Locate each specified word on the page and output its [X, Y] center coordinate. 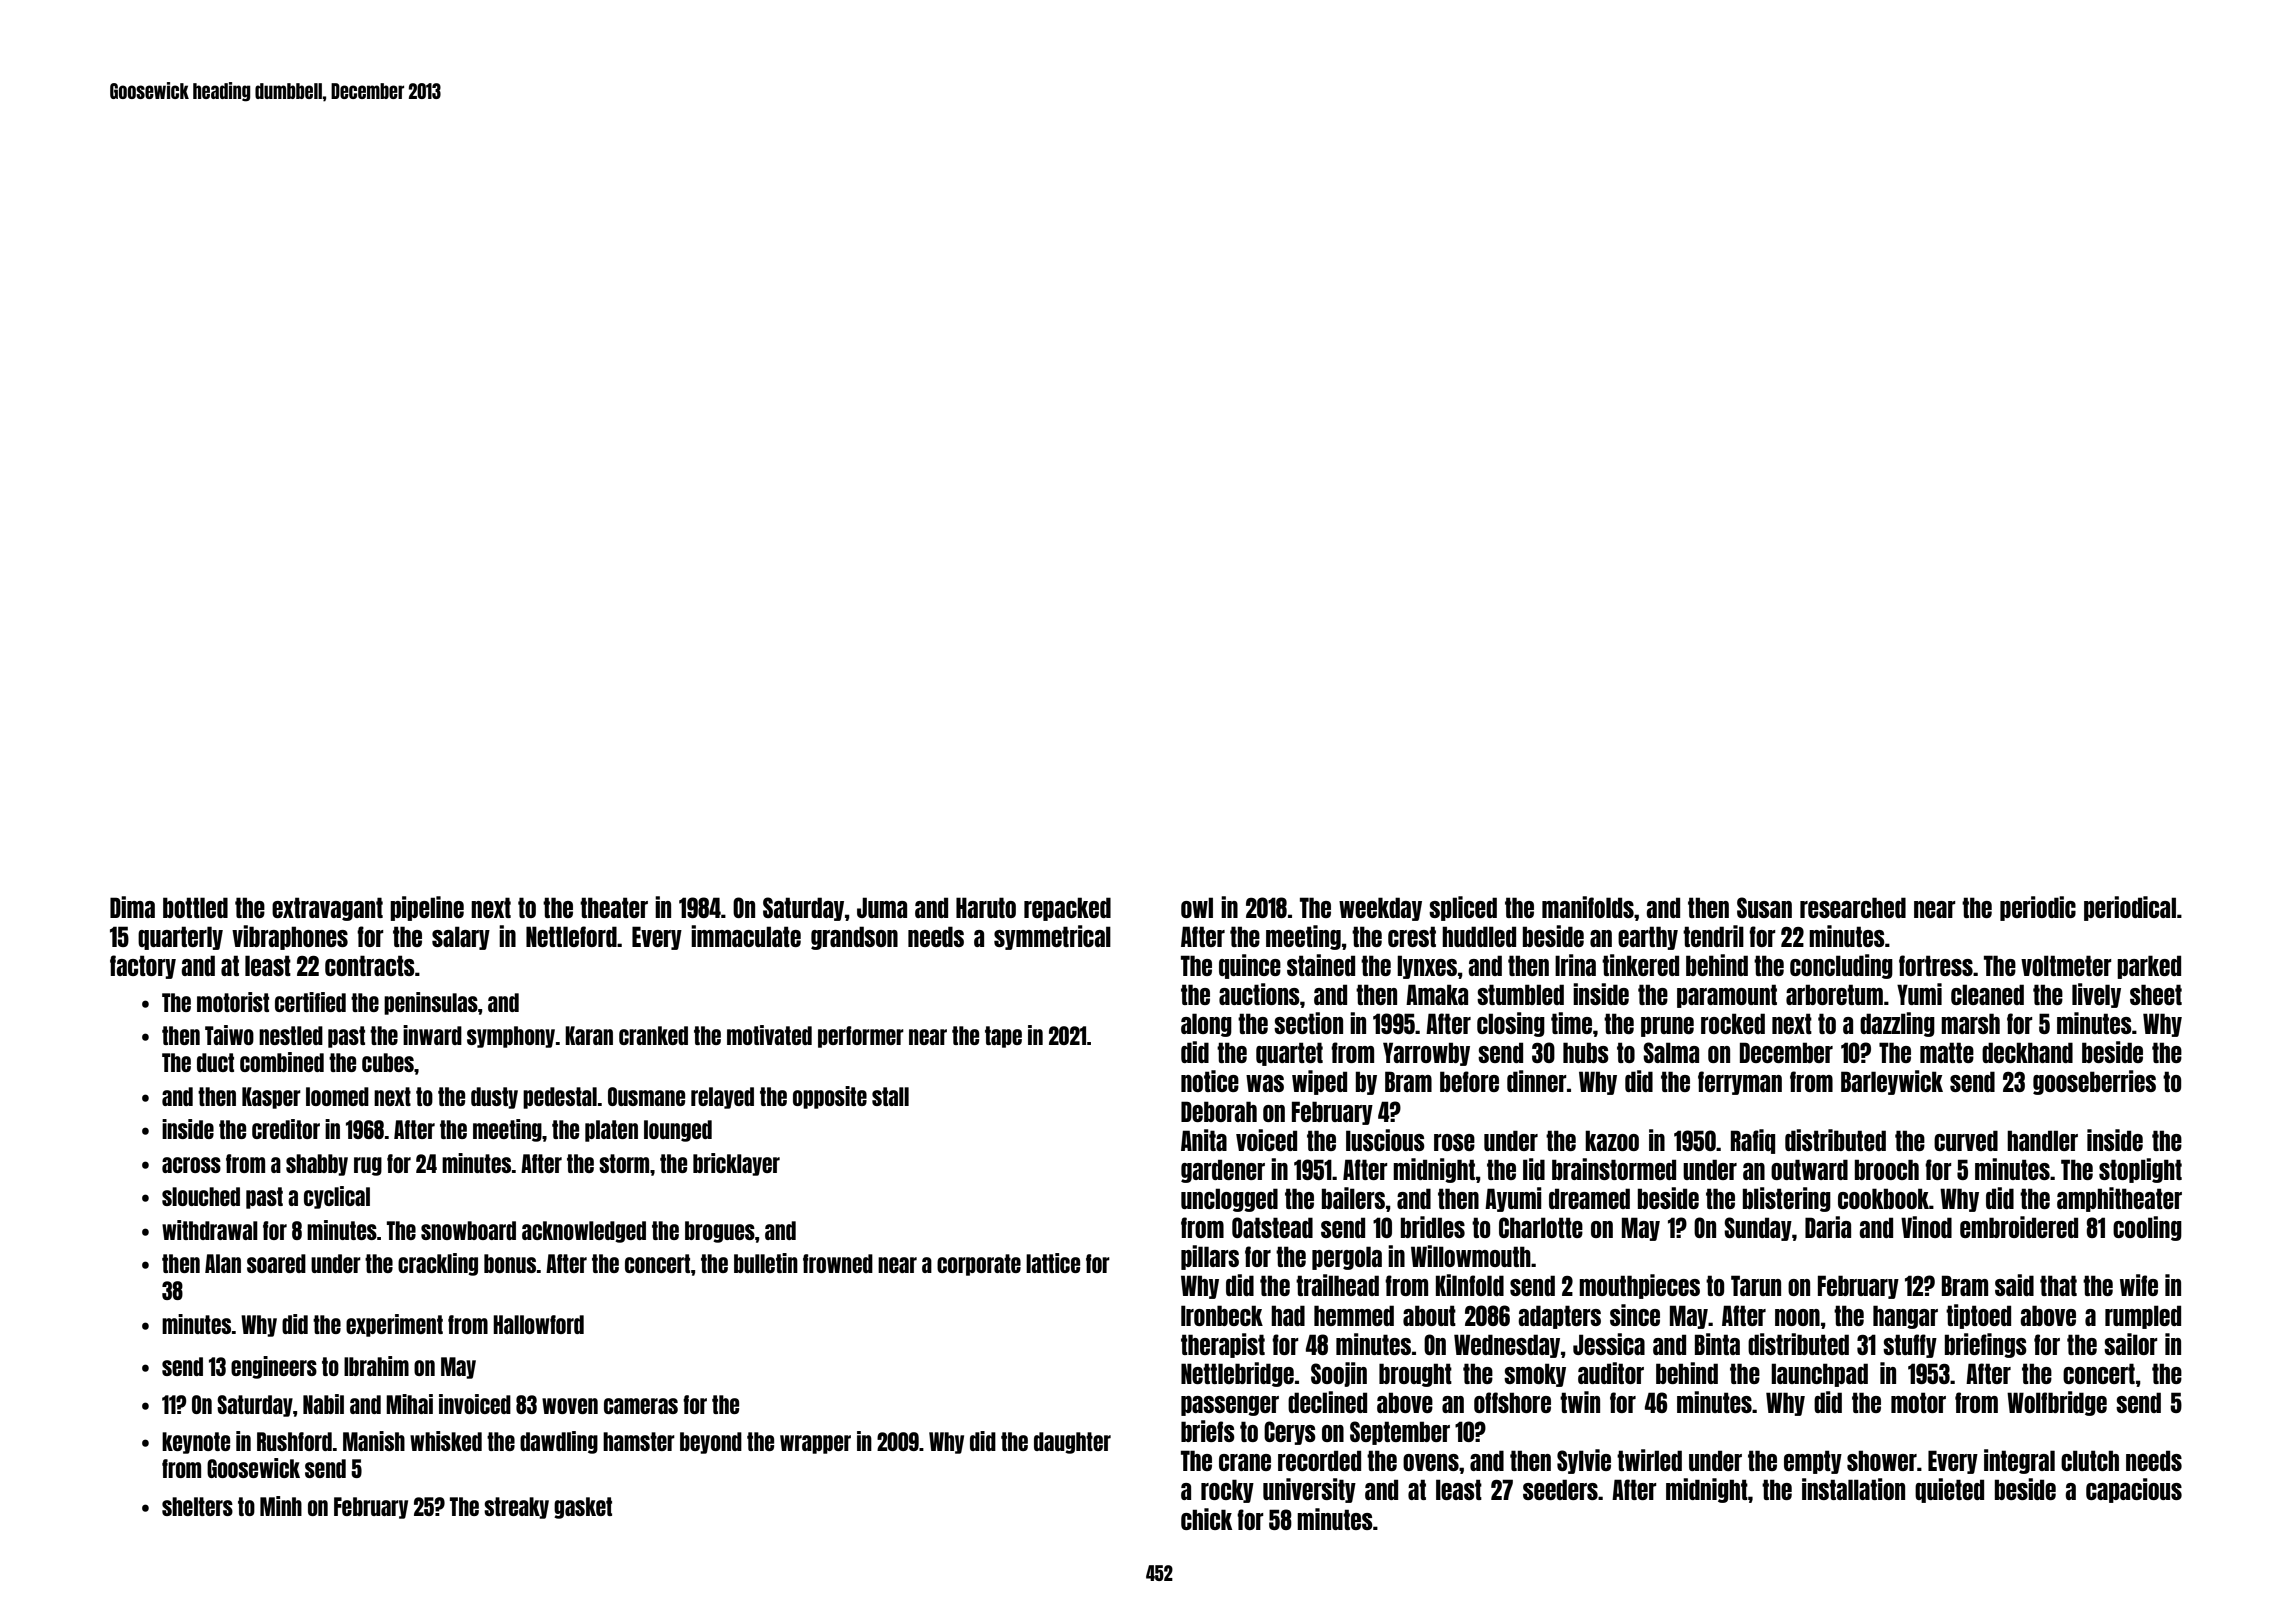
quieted [1949, 1490]
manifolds [1588, 907]
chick [1206, 1519]
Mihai [409, 1404]
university [1309, 1490]
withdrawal [210, 1230]
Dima [132, 907]
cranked [653, 1035]
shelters [197, 1506]
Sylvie [1584, 1461]
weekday [1380, 909]
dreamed [1589, 1198]
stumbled [1520, 994]
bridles [1433, 1227]
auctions [1259, 994]
